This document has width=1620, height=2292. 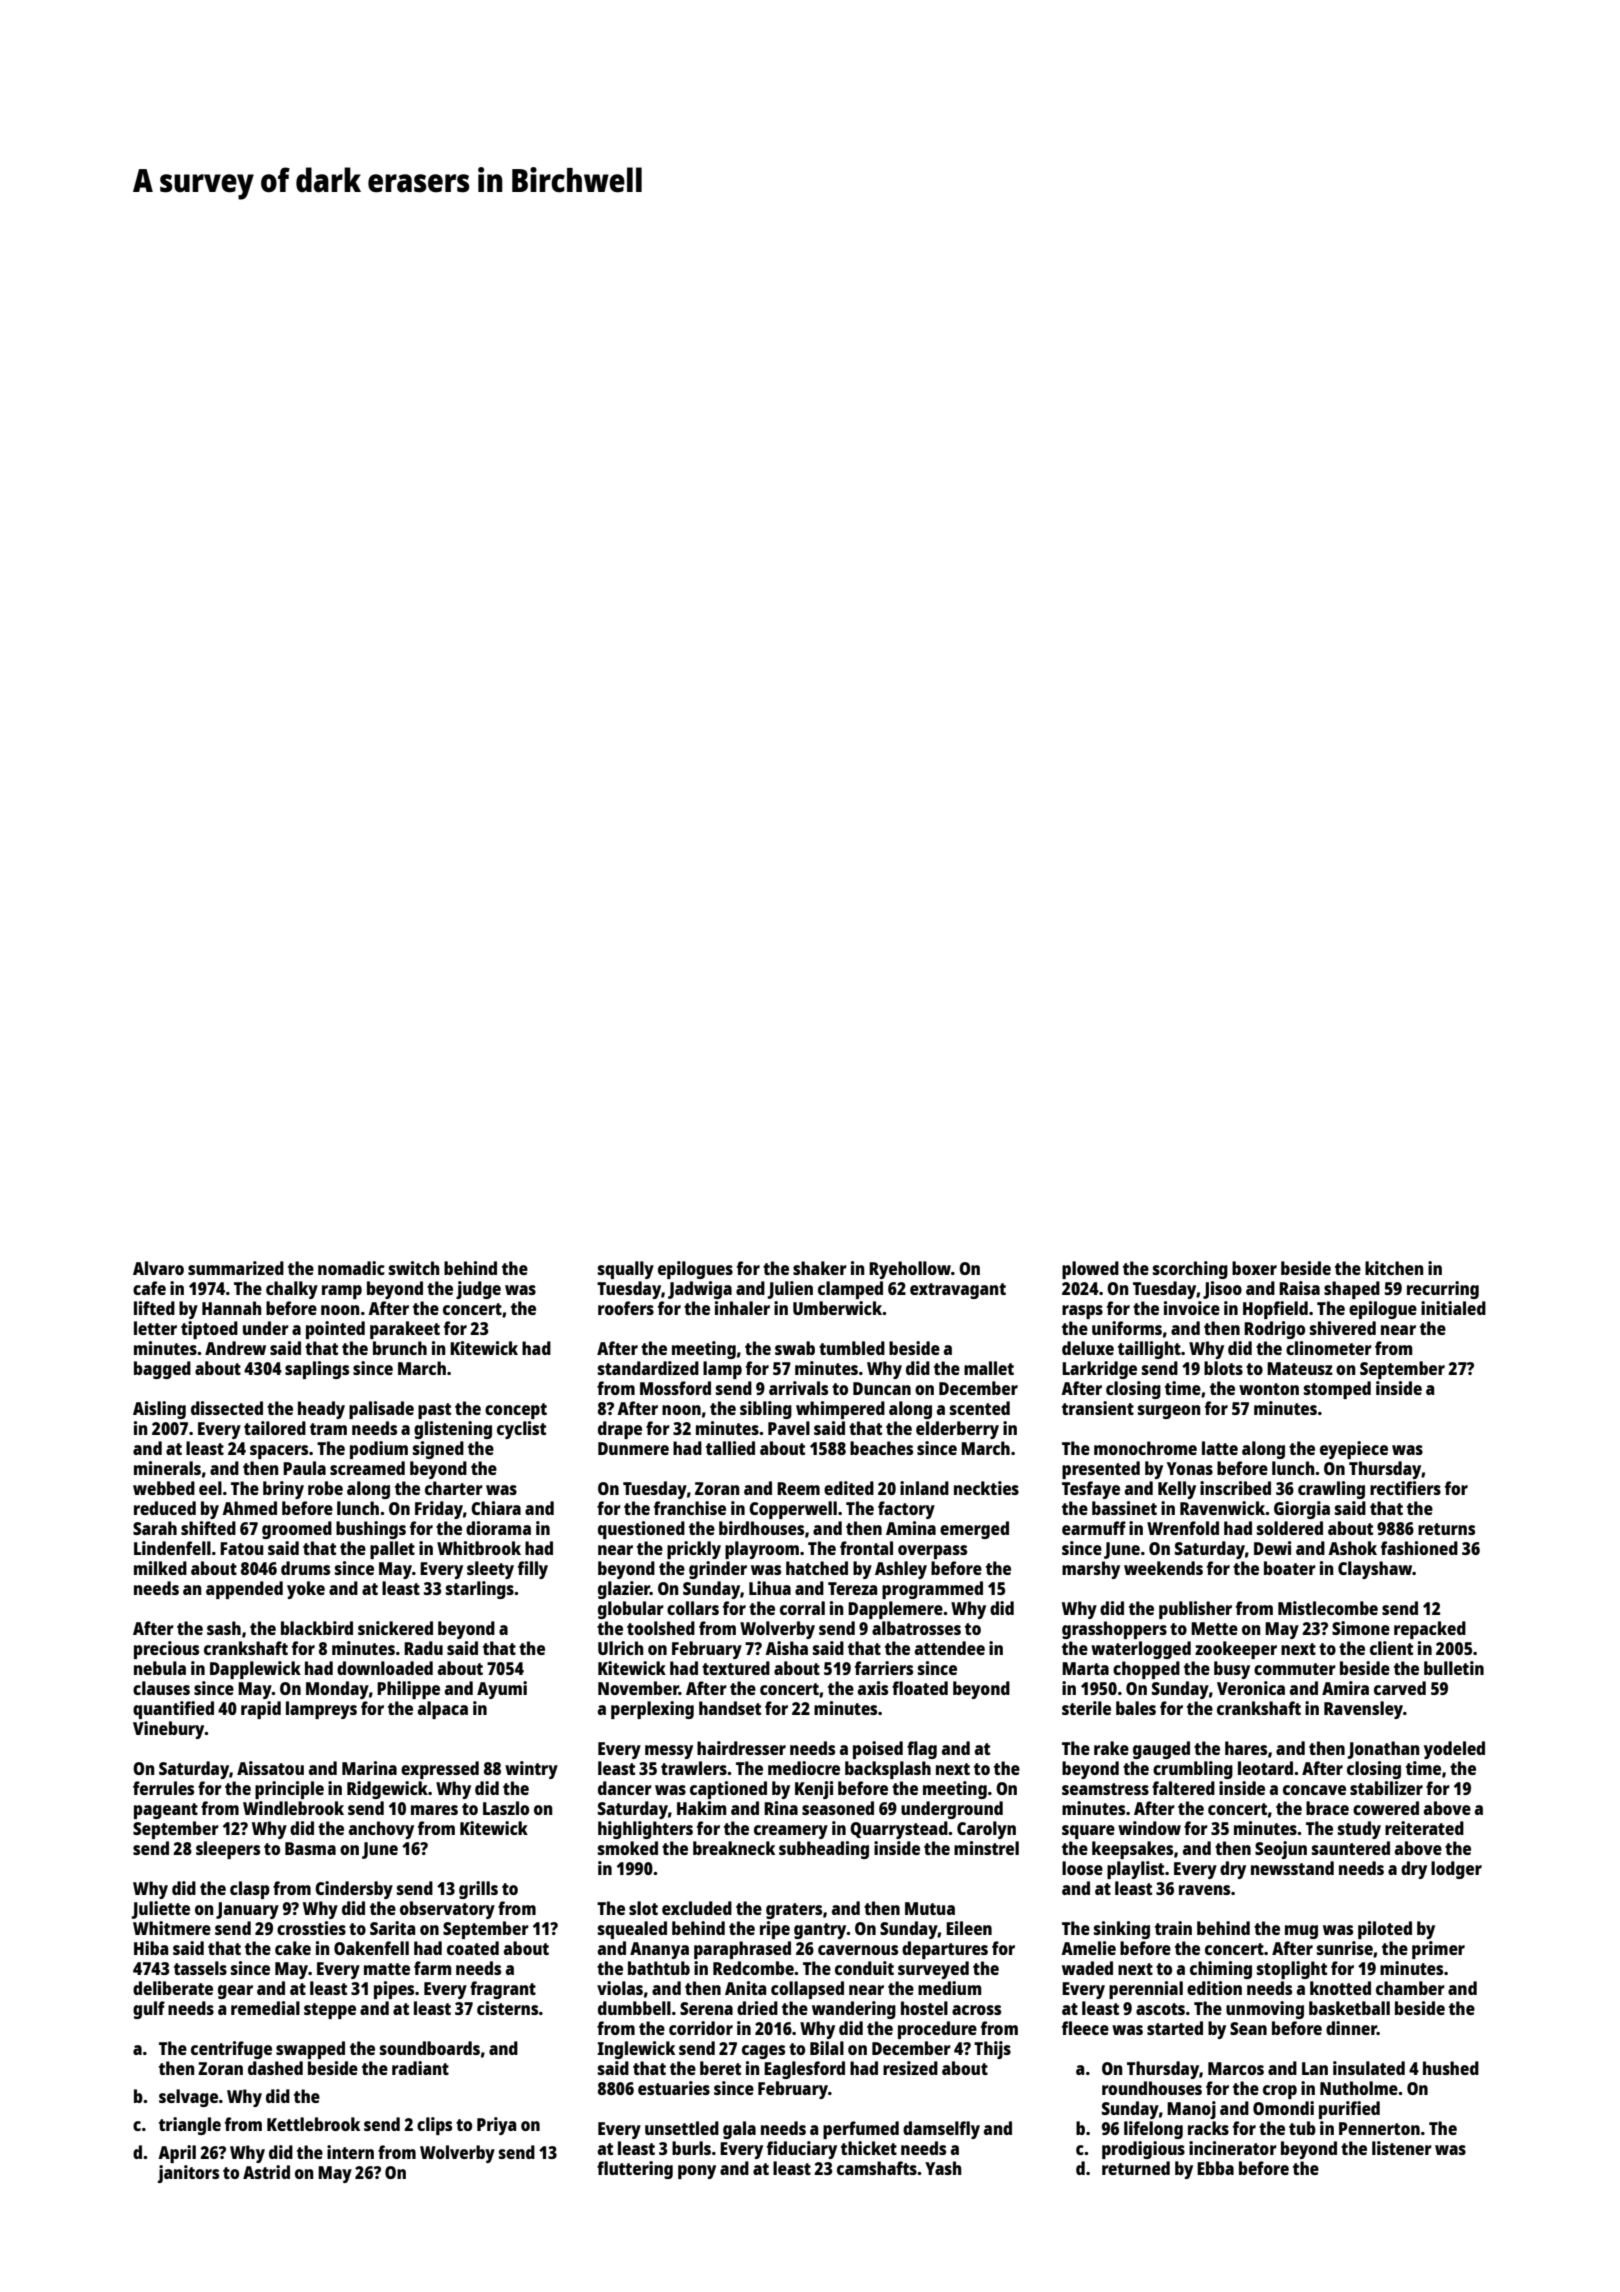 I want to click on signed, so click(x=438, y=1450).
